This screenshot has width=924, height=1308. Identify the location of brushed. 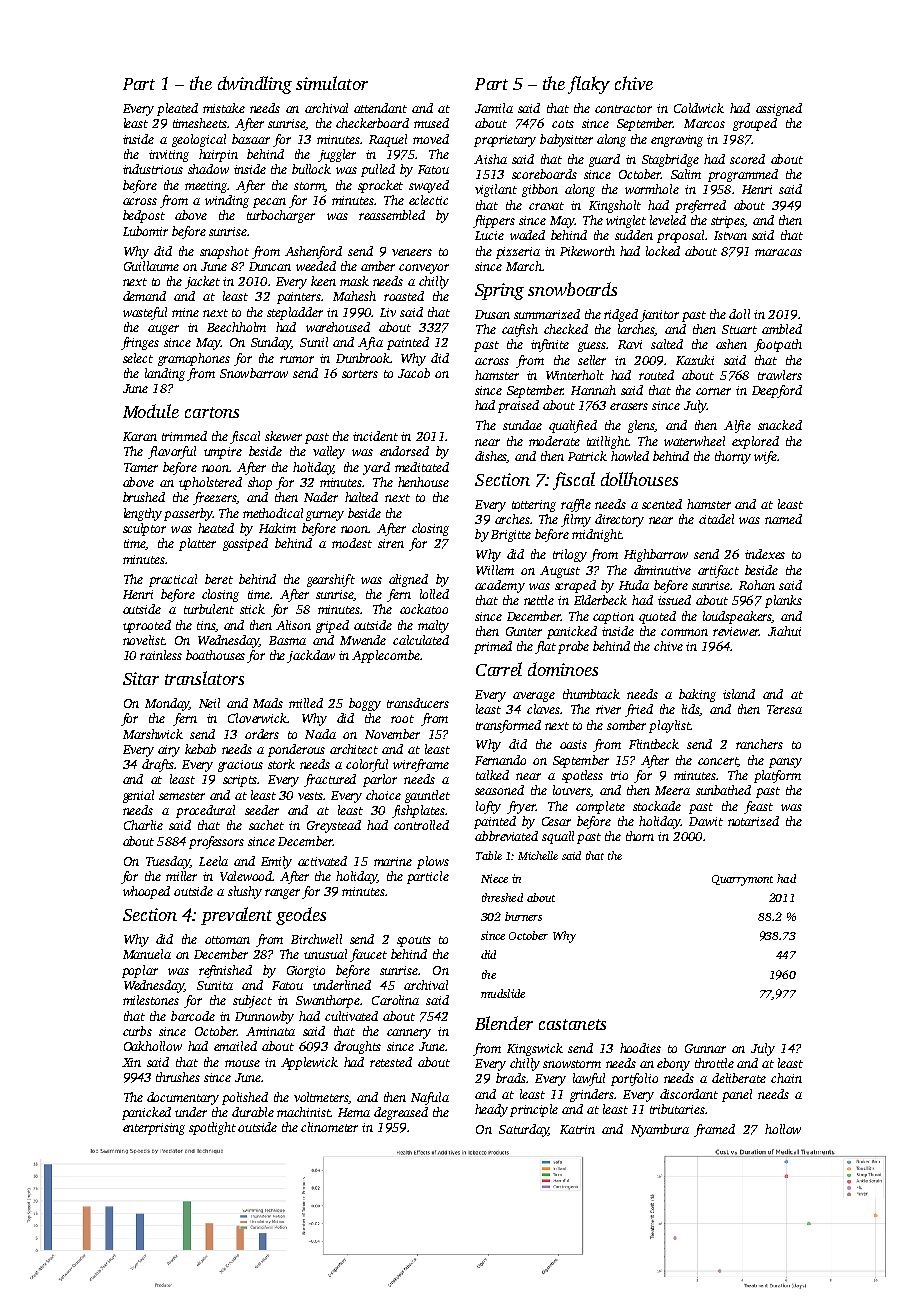
(144, 497).
